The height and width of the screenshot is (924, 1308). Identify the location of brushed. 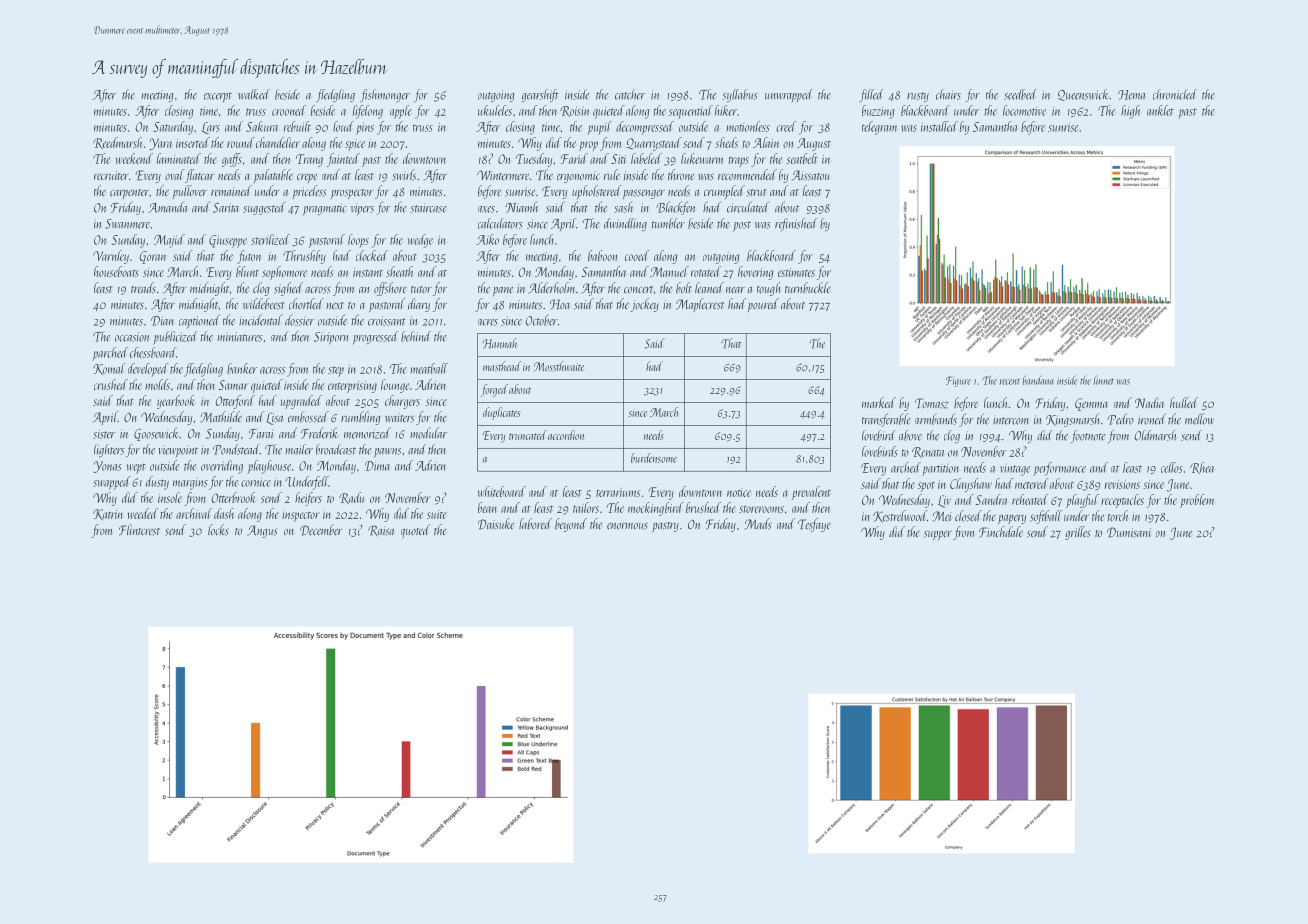
(703, 507).
